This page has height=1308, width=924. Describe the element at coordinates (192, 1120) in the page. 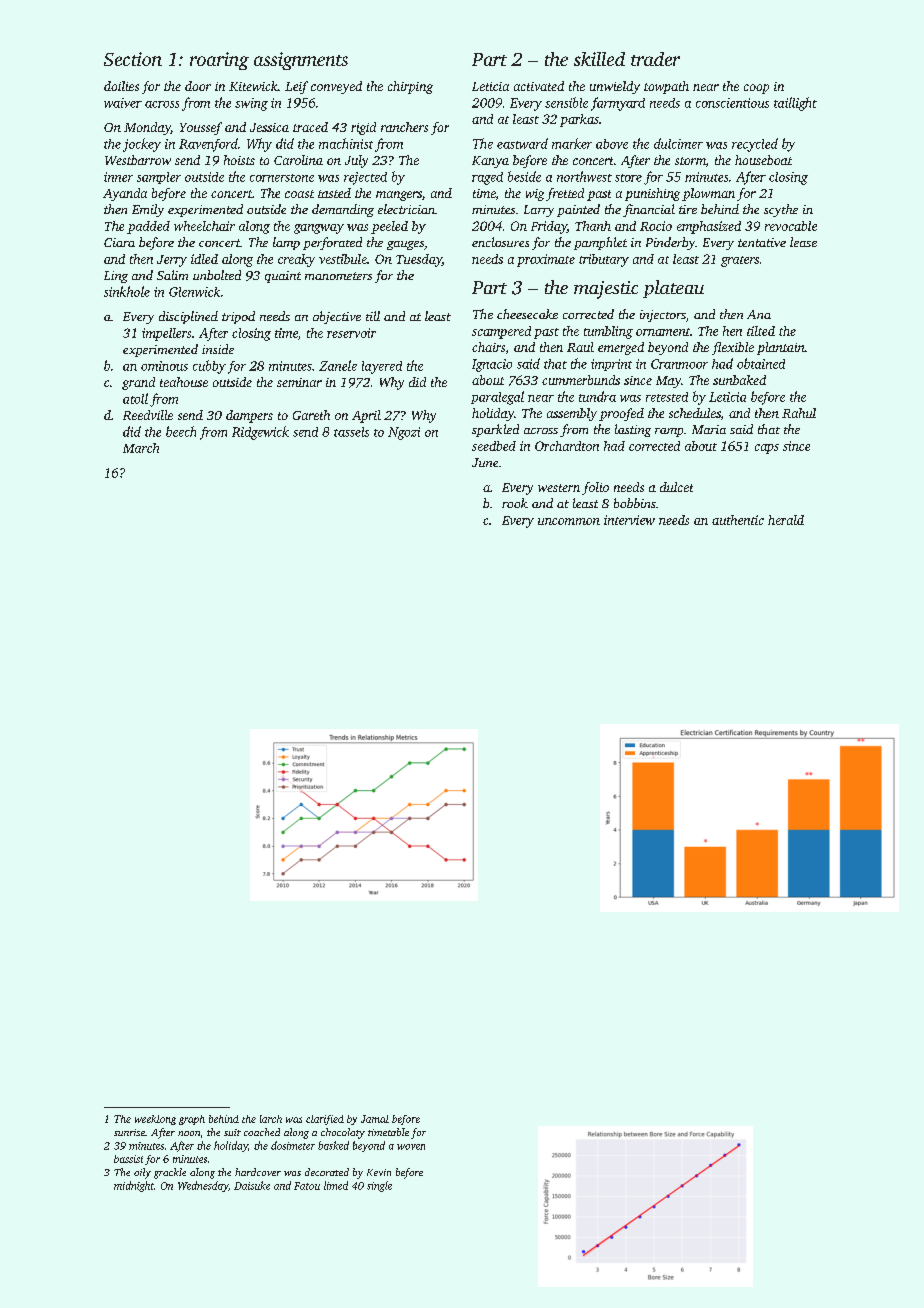

I see `graph` at that location.
